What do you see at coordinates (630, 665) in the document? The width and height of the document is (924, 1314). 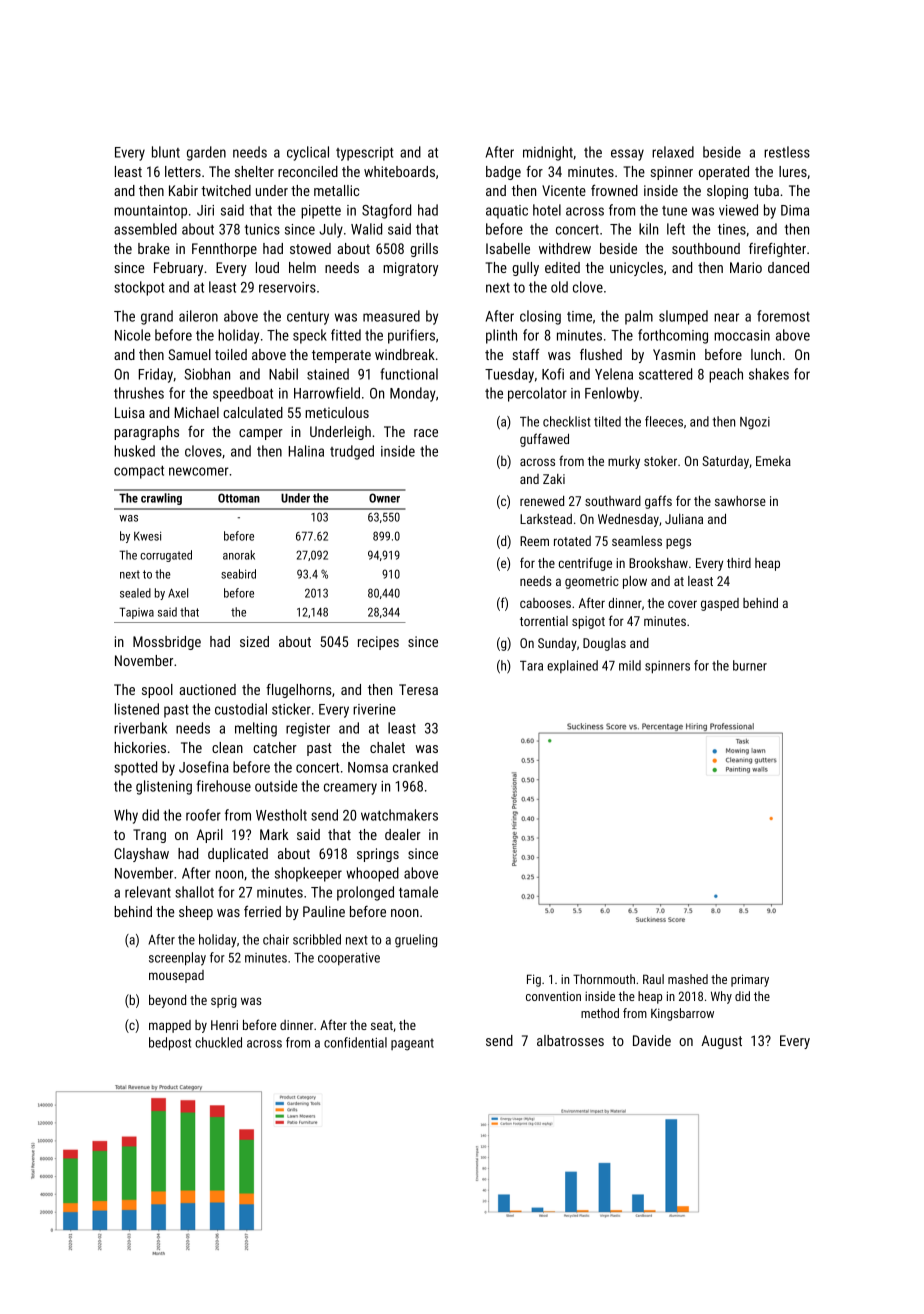 I see `mild` at bounding box center [630, 665].
